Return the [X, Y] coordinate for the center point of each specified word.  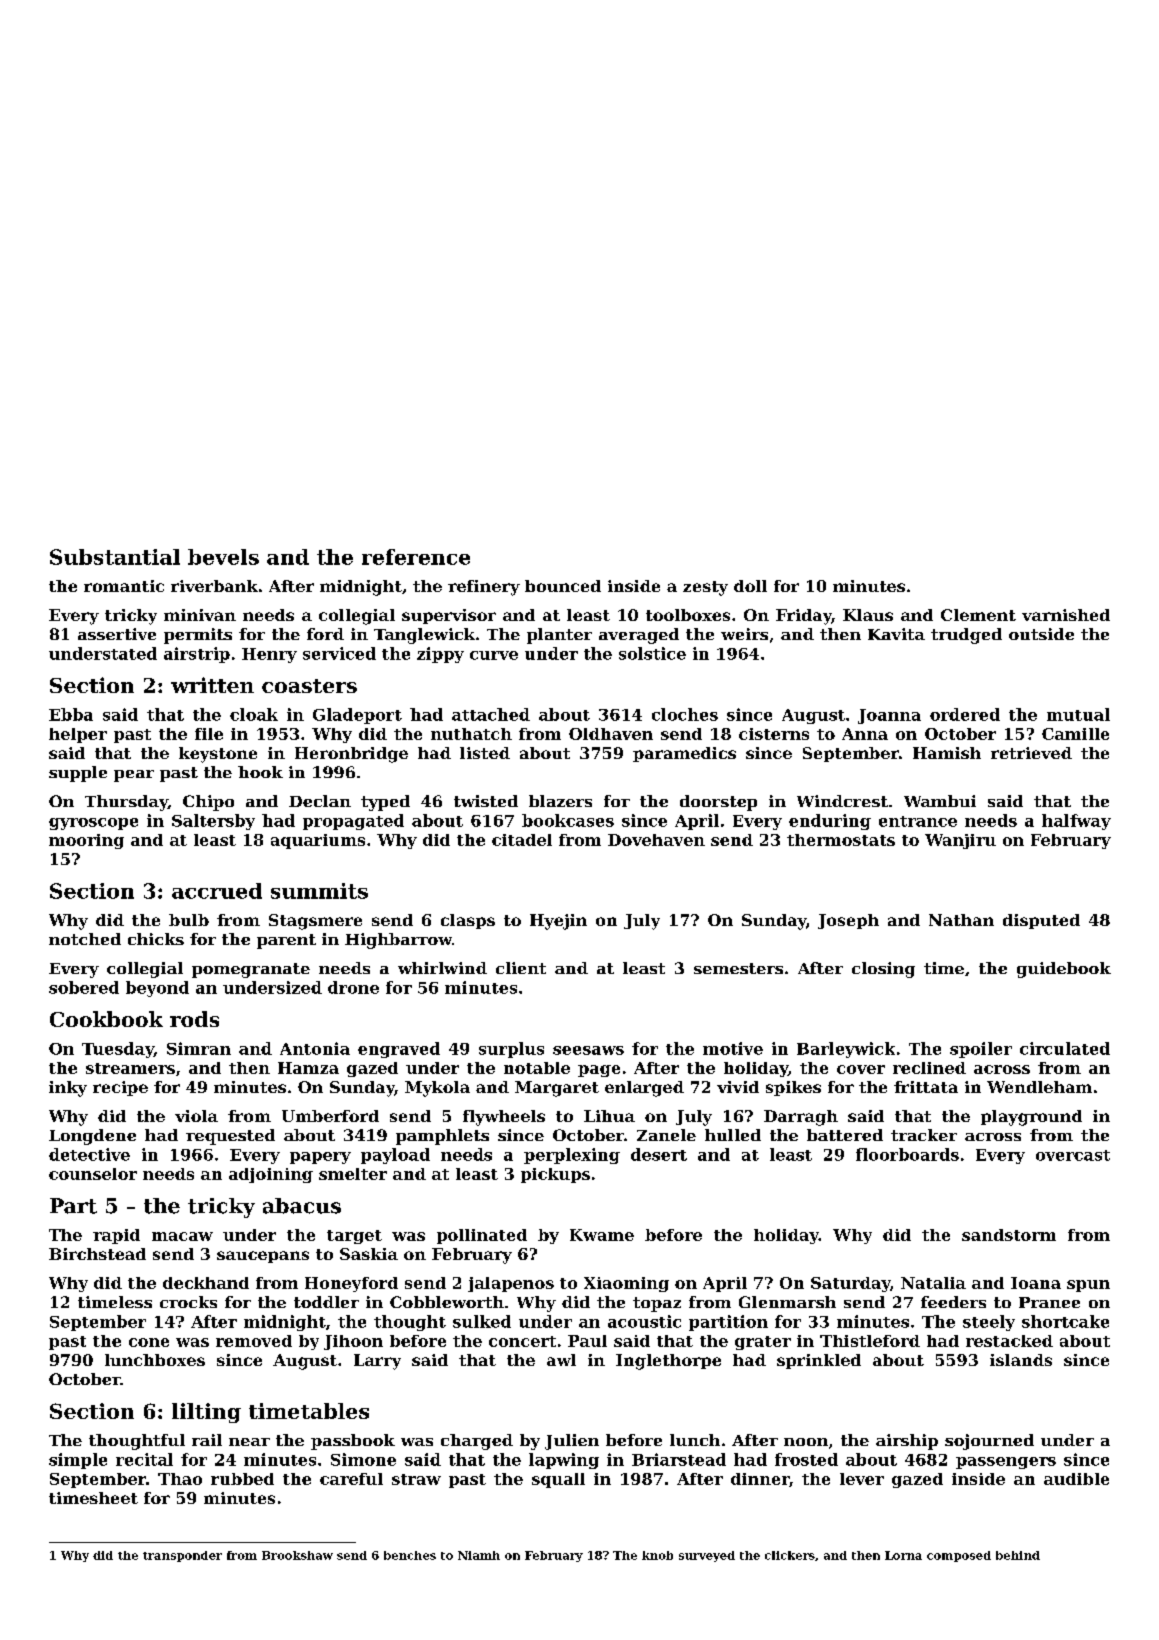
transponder [182, 1556]
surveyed [707, 1556]
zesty [705, 588]
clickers [790, 1555]
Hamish [947, 753]
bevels [223, 557]
